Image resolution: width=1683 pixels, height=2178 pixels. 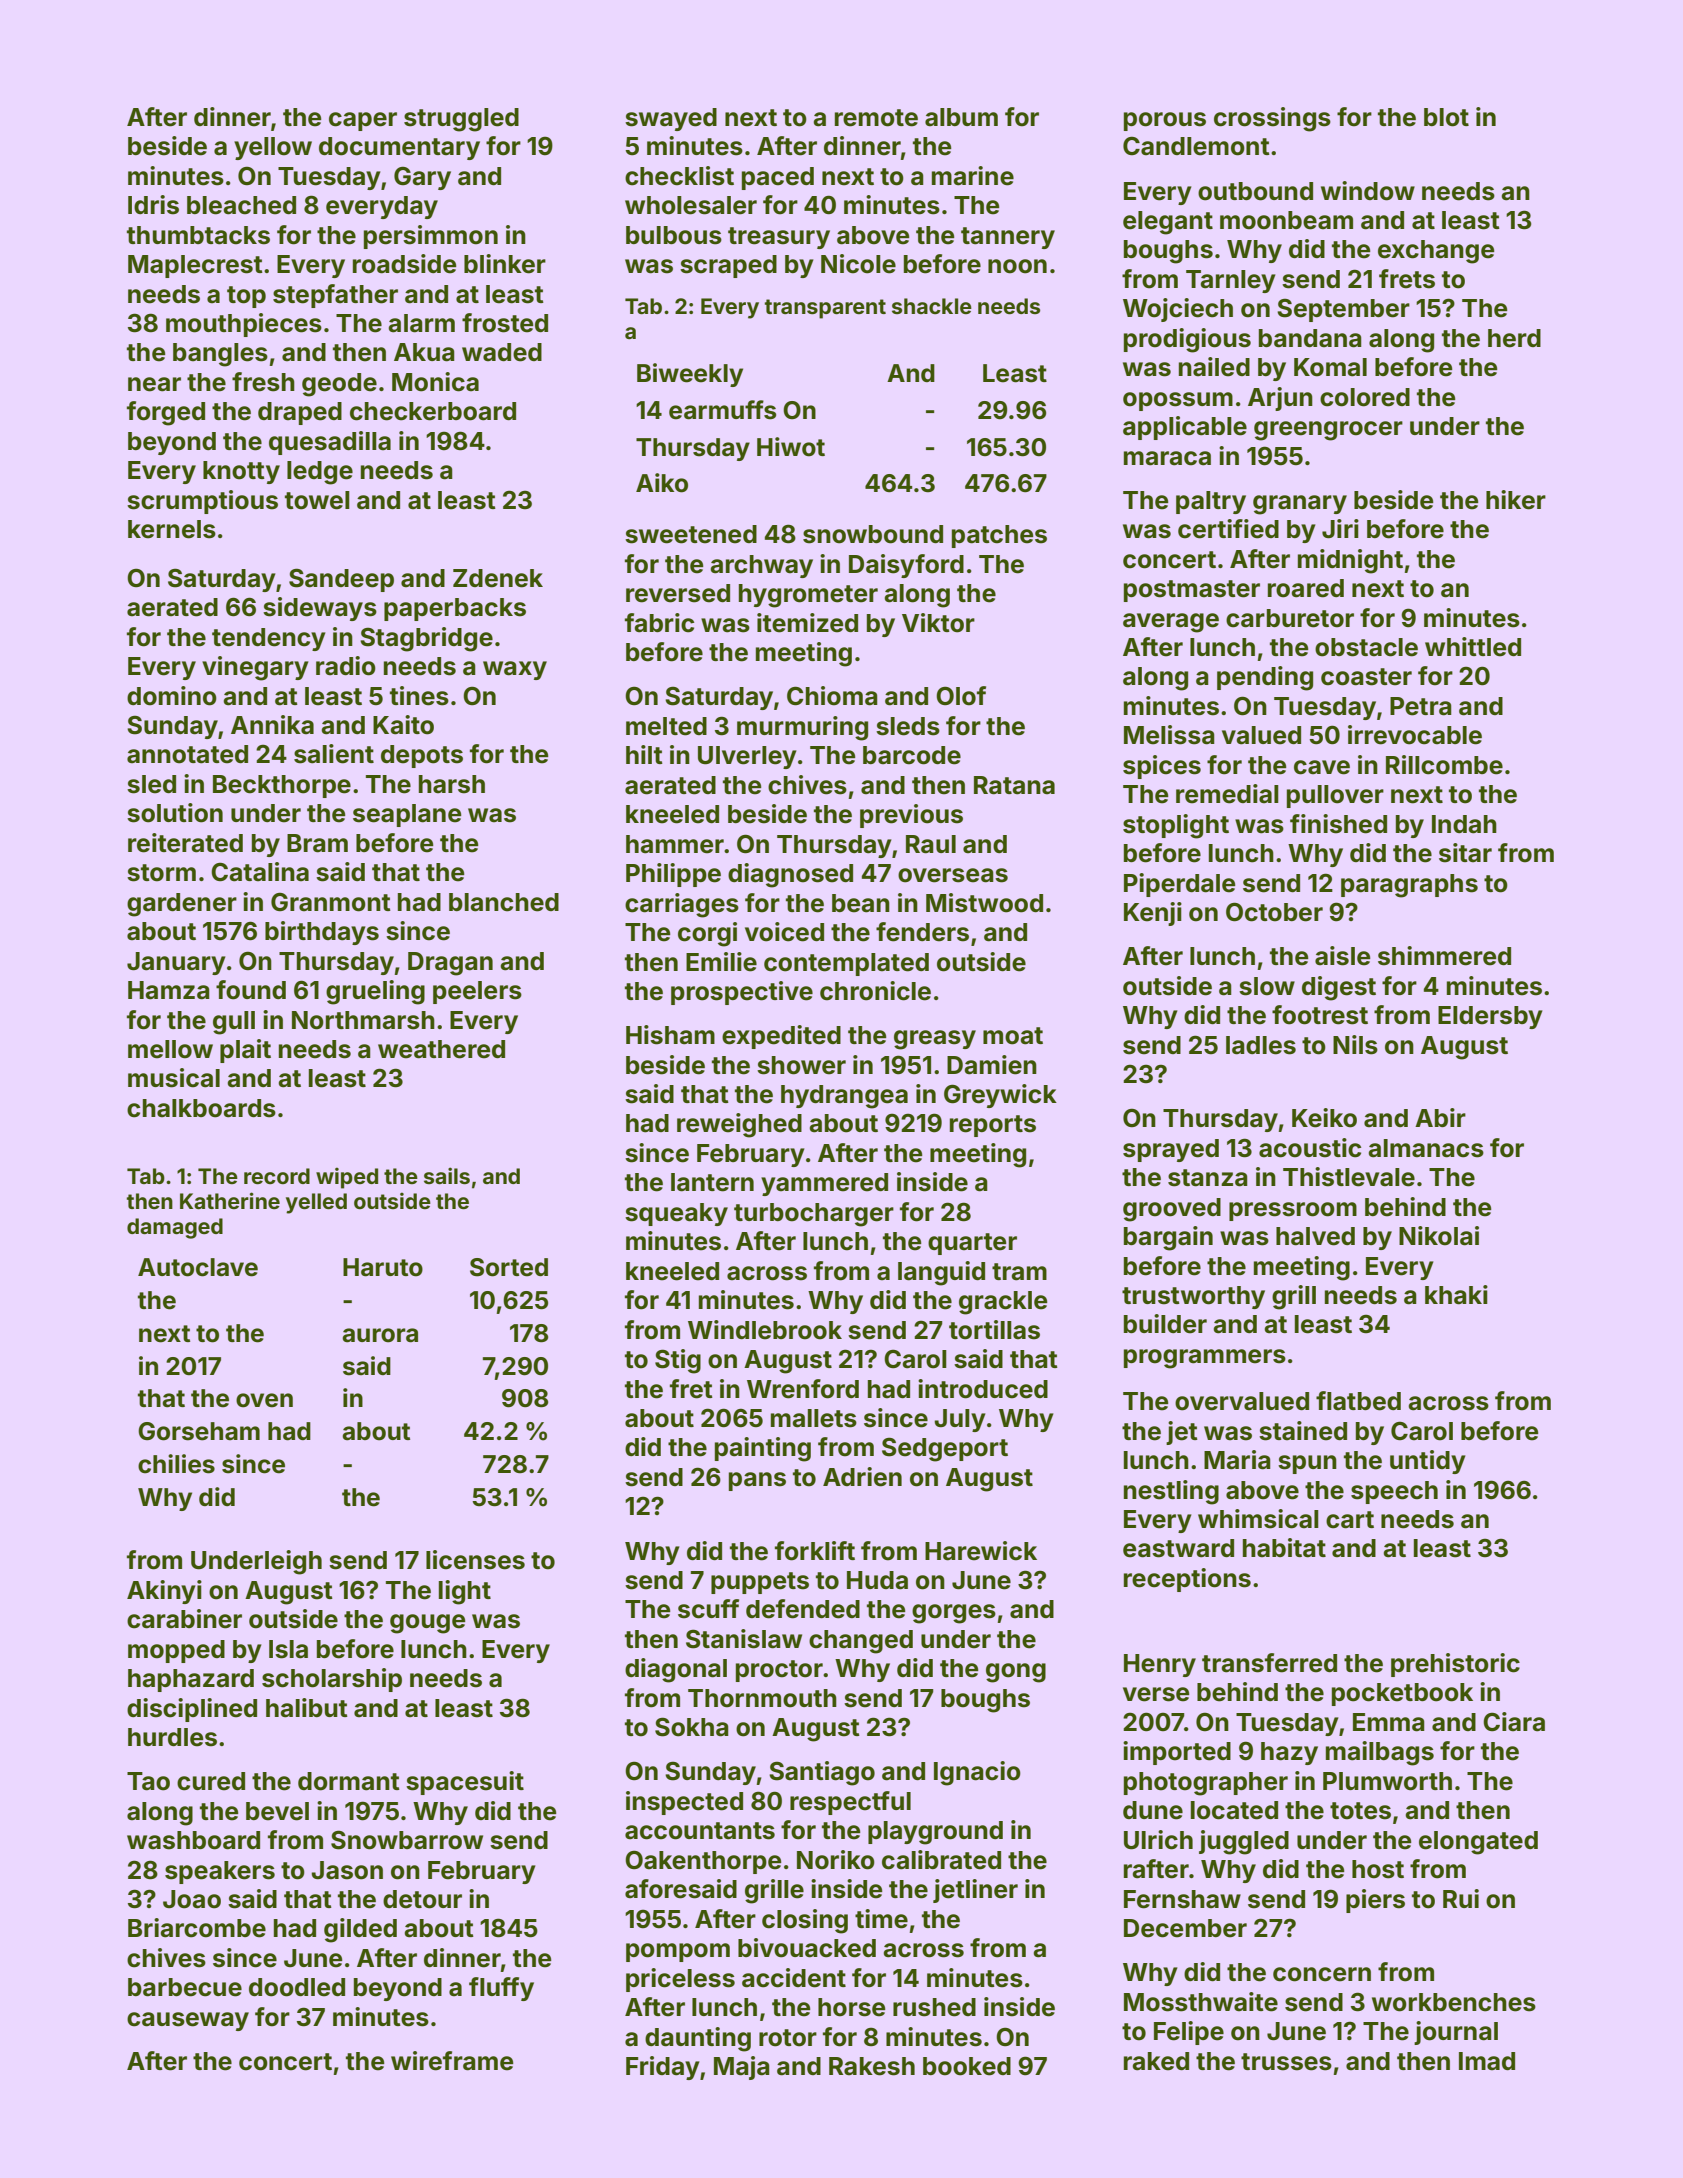 I want to click on flatbed, so click(x=1358, y=1401).
